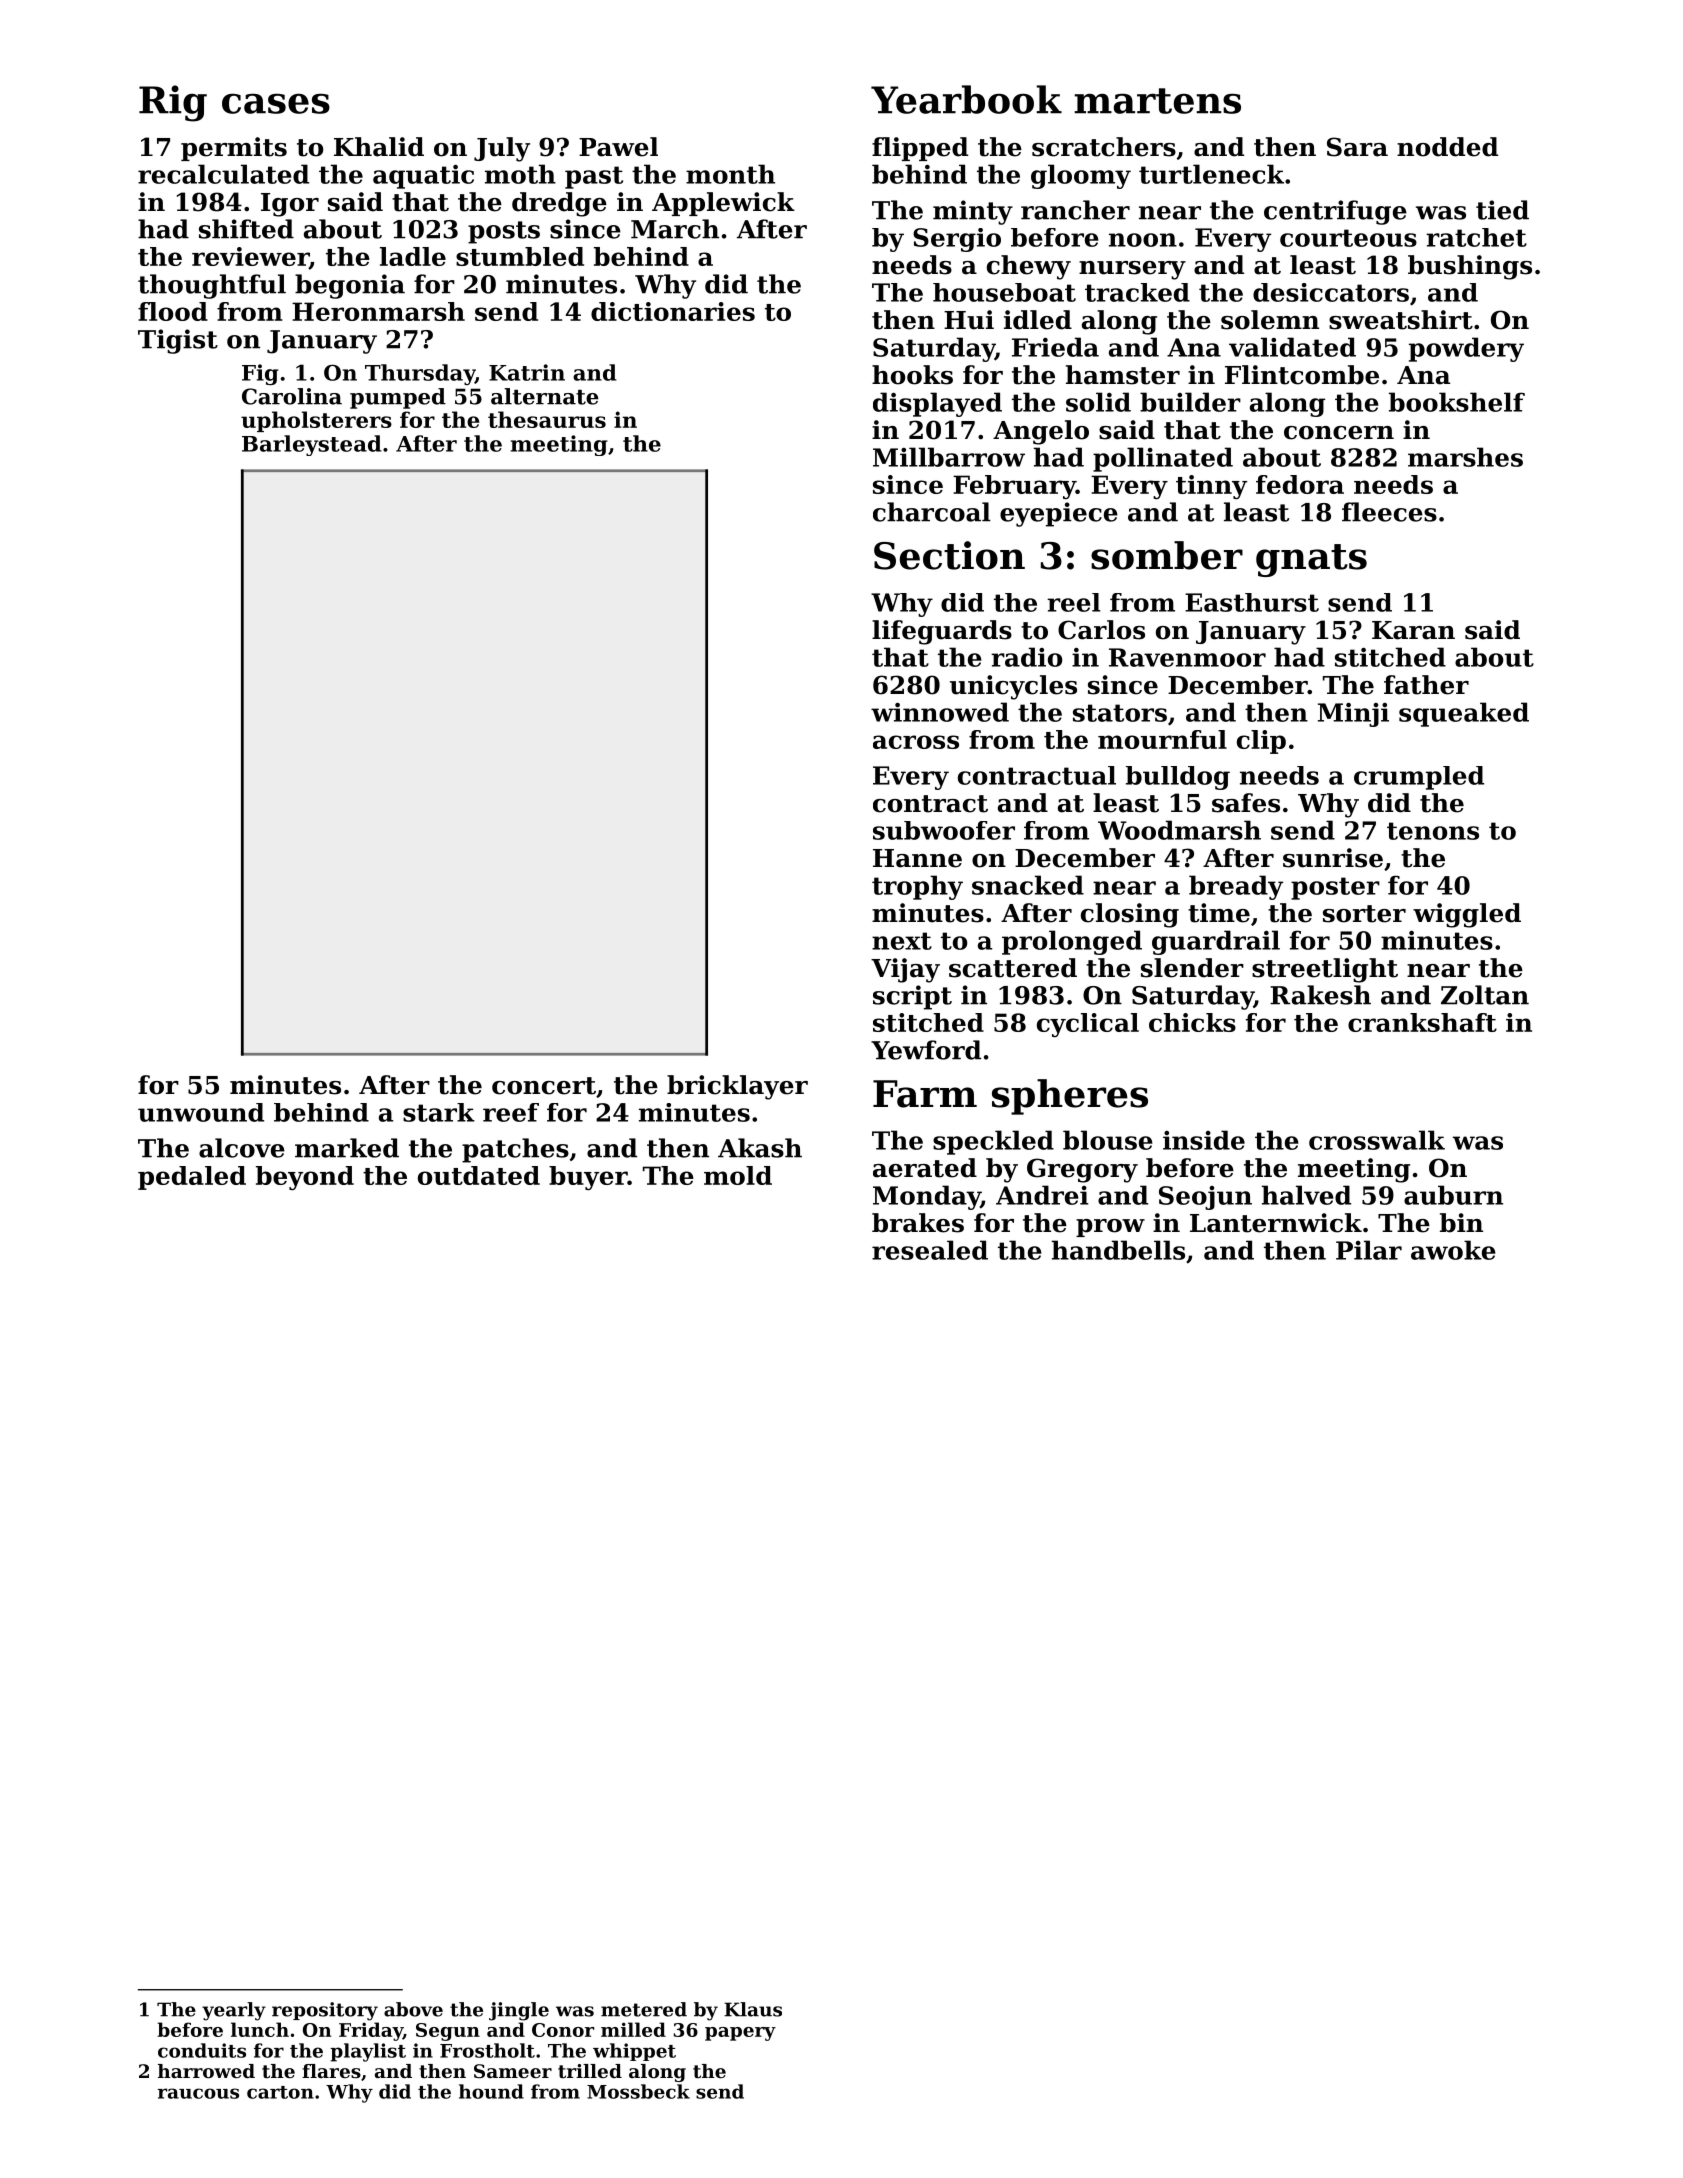 The image size is (1683, 2178). I want to click on Seojun, so click(1205, 1198).
